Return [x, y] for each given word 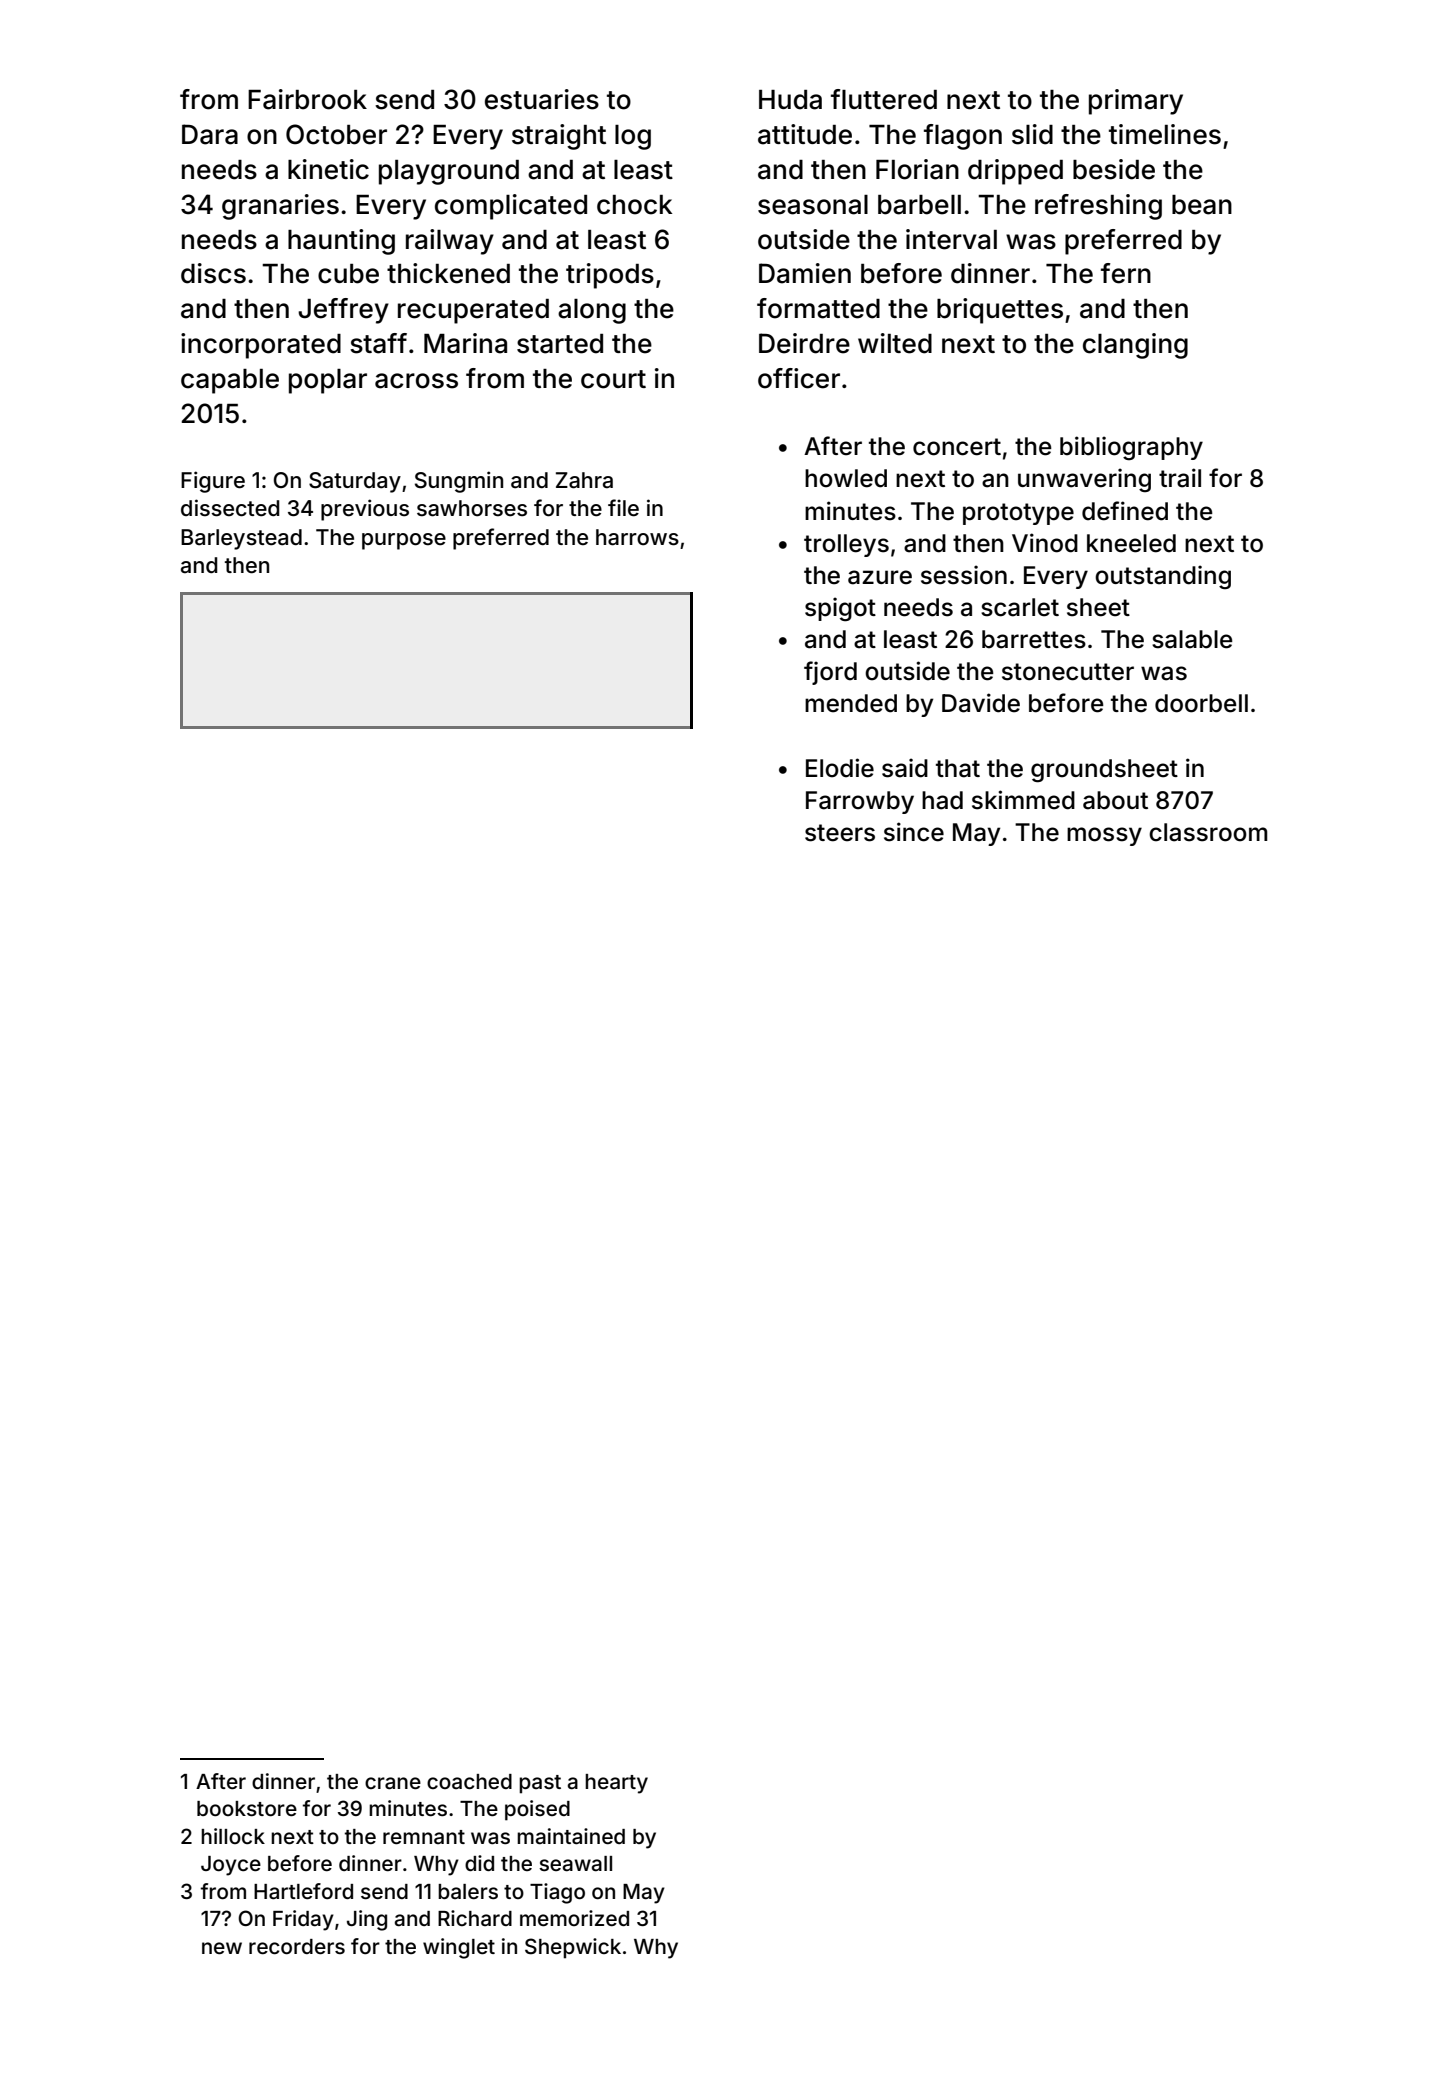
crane [393, 1783]
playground [449, 172]
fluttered [884, 99]
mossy [1104, 836]
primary [1136, 102]
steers [840, 833]
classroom [1208, 832]
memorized [574, 1918]
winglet [459, 1948]
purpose [404, 541]
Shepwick [573, 1948]
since [914, 832]
